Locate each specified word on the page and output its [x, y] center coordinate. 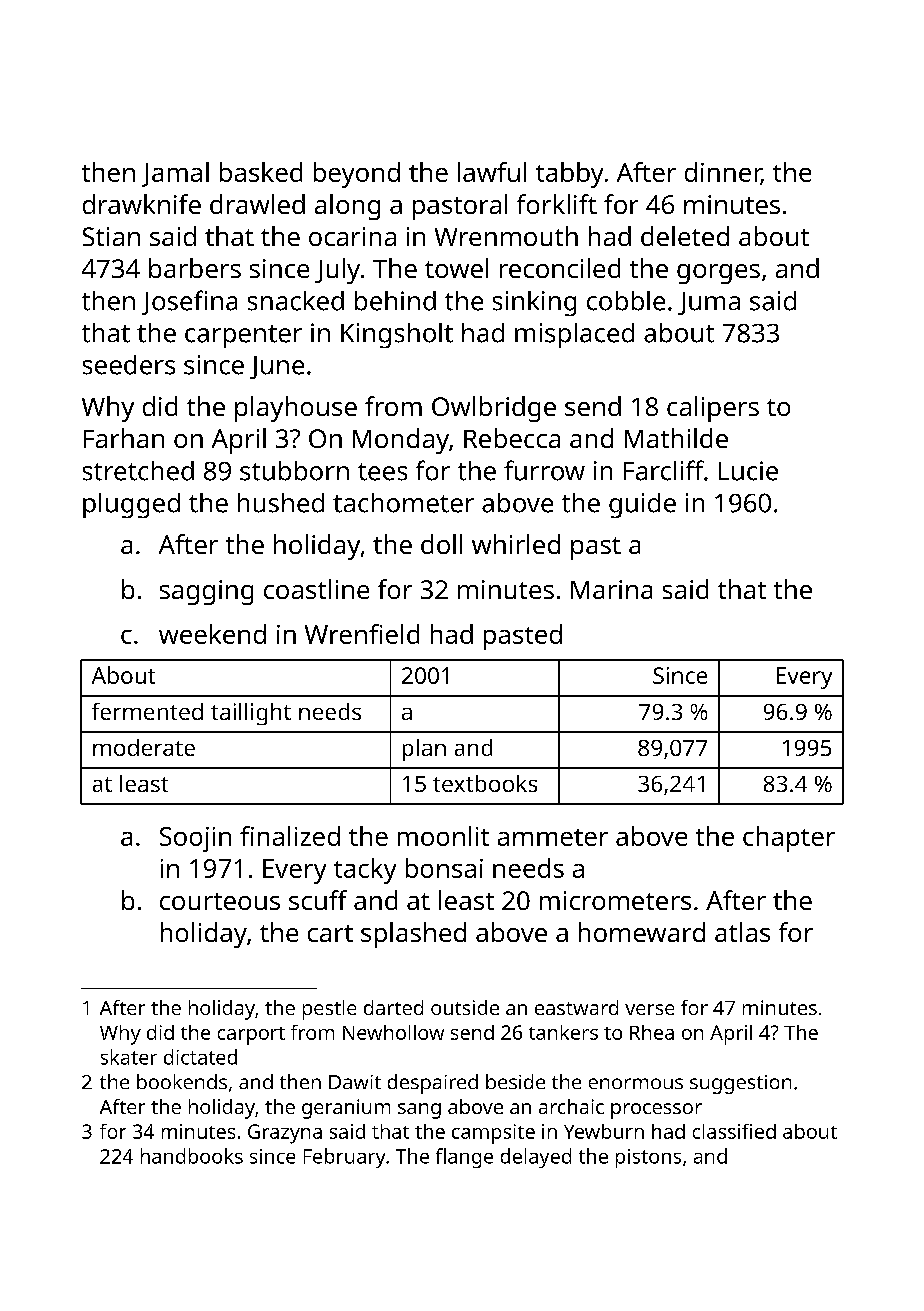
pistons [648, 1158]
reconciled [560, 268]
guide [642, 505]
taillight [251, 714]
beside [515, 1081]
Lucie [748, 471]
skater [129, 1057]
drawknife [142, 204]
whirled [516, 544]
